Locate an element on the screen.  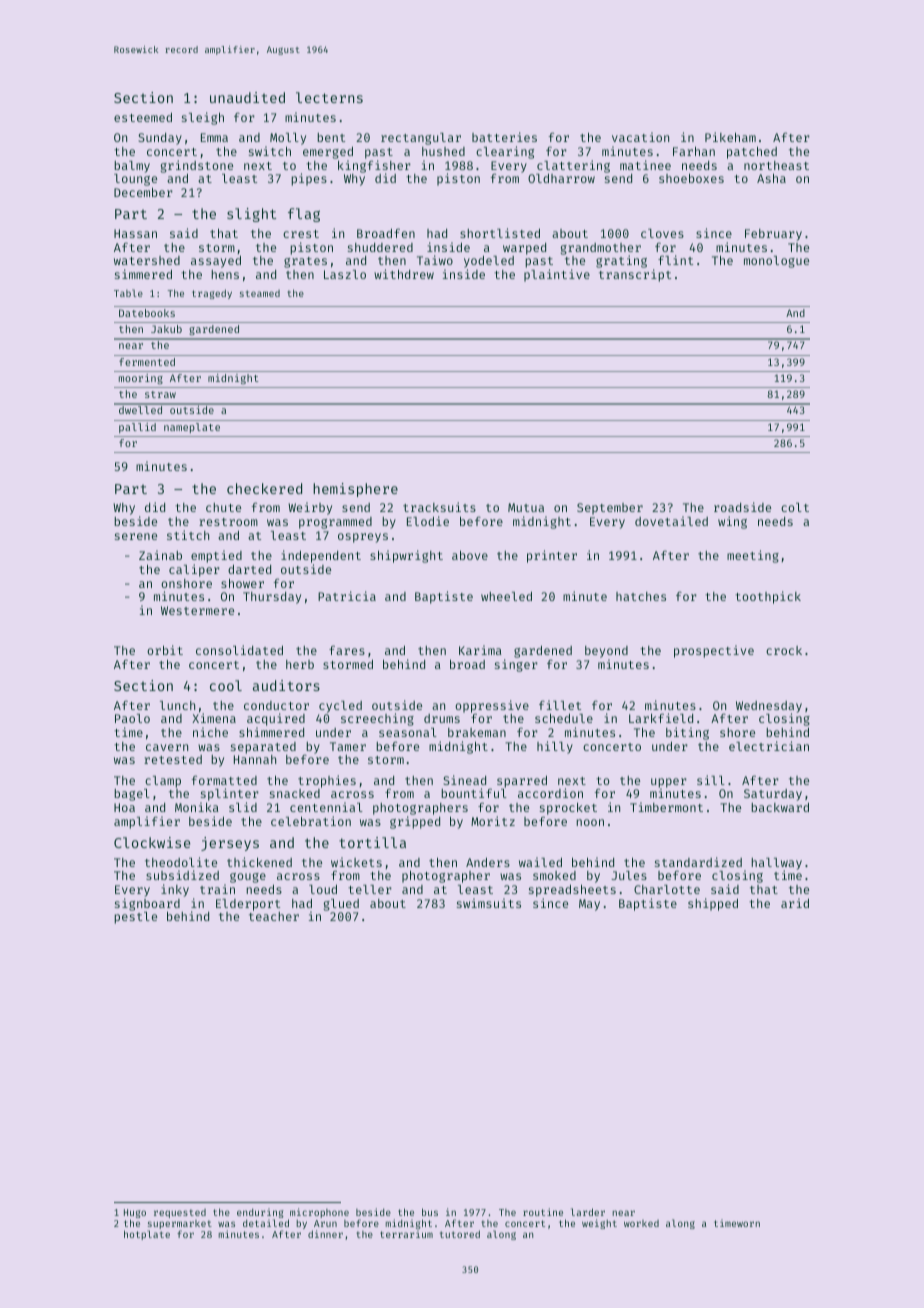
swimsuits is located at coordinates (489, 903).
